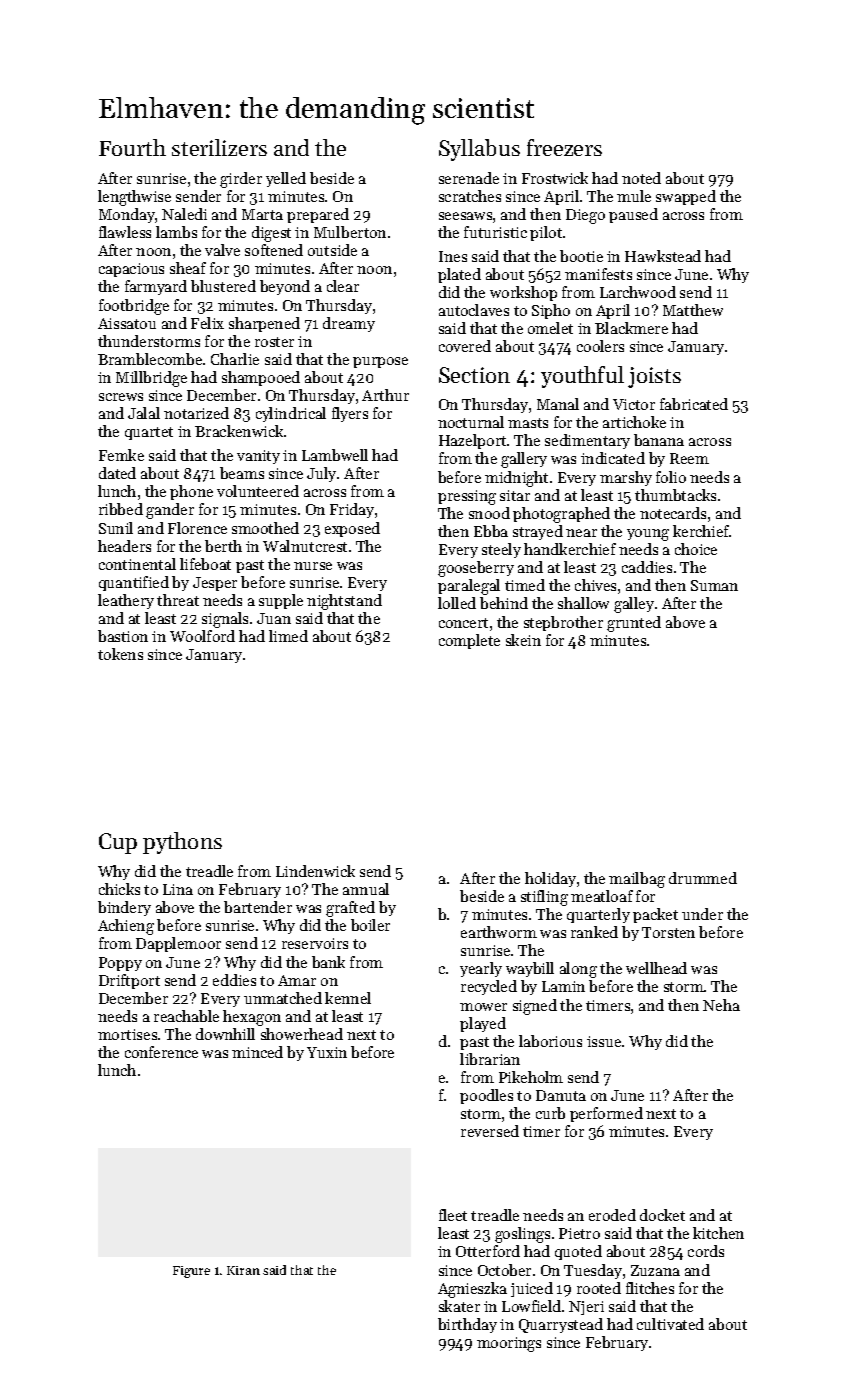 Image resolution: width=849 pixels, height=1400 pixels. I want to click on Jesper, so click(215, 584).
